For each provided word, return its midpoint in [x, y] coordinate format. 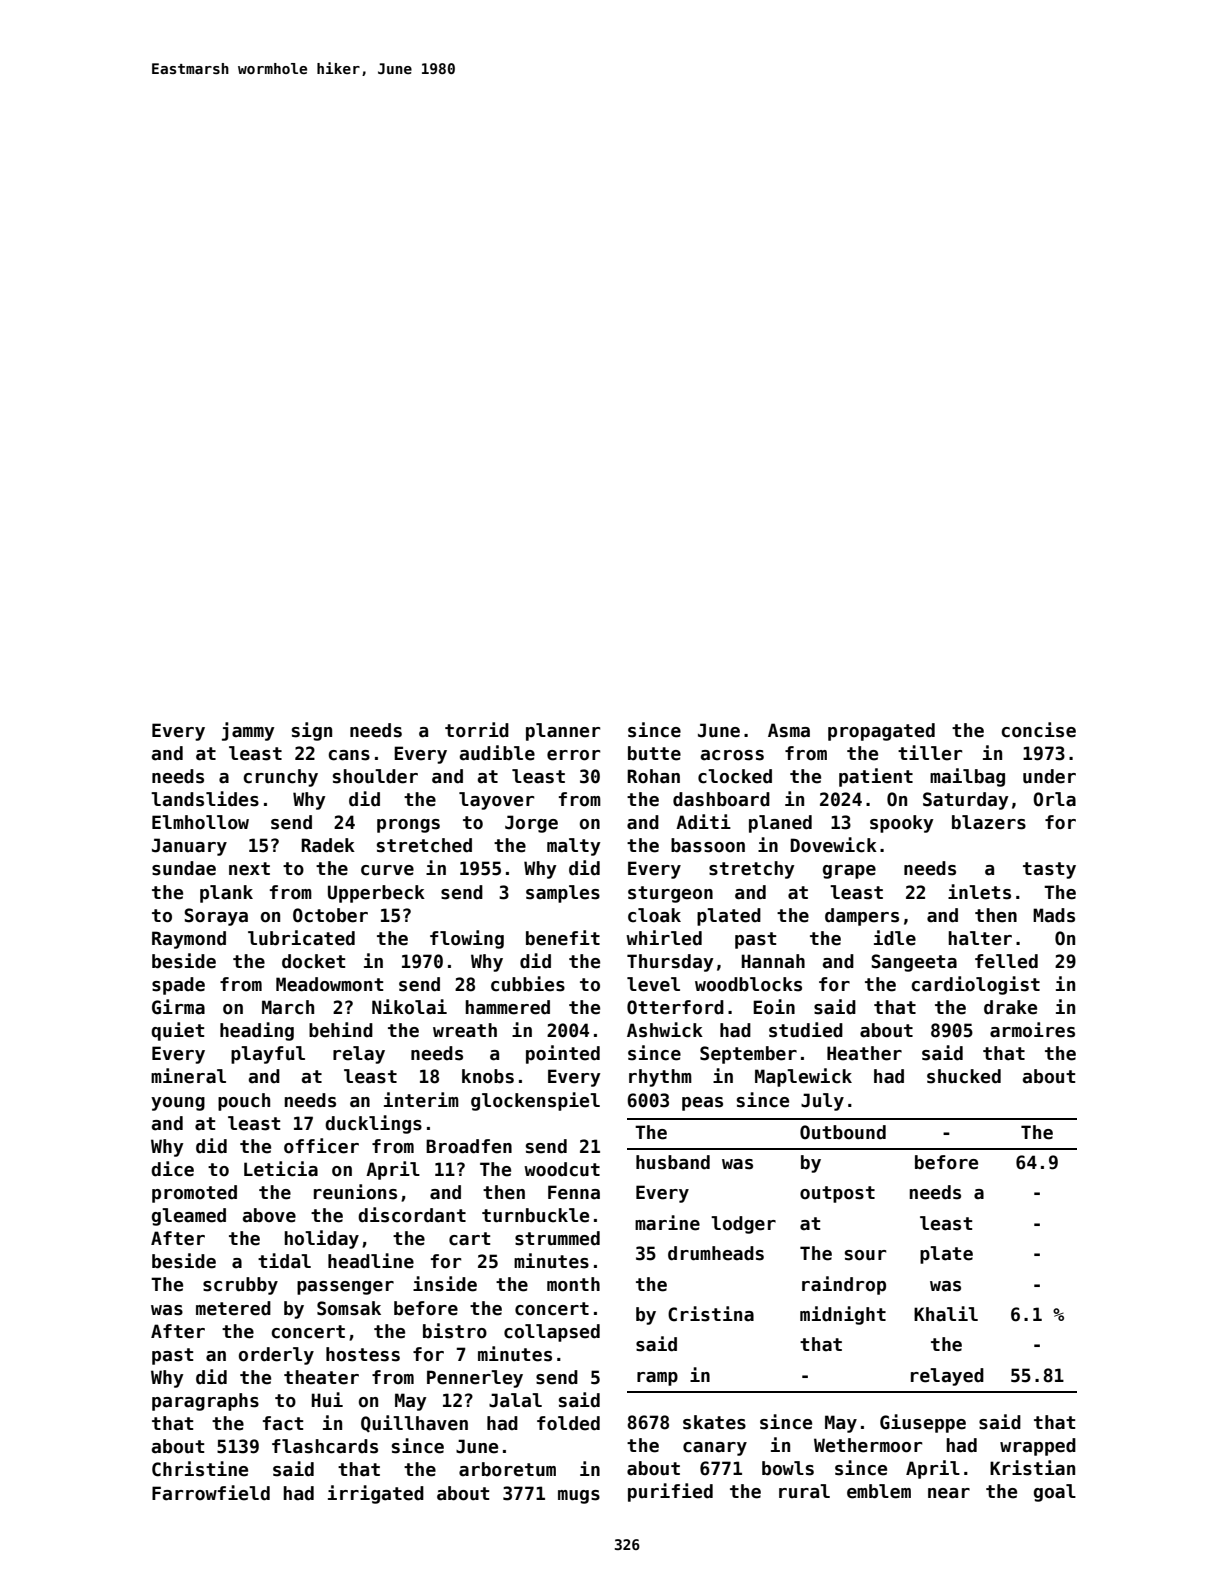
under [1049, 776]
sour [866, 1255]
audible [497, 753]
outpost [837, 1194]
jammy [248, 731]
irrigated [376, 1494]
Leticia [281, 1169]
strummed [557, 1238]
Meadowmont [329, 984]
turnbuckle [535, 1215]
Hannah [773, 961]
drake [1010, 1007]
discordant [412, 1215]
